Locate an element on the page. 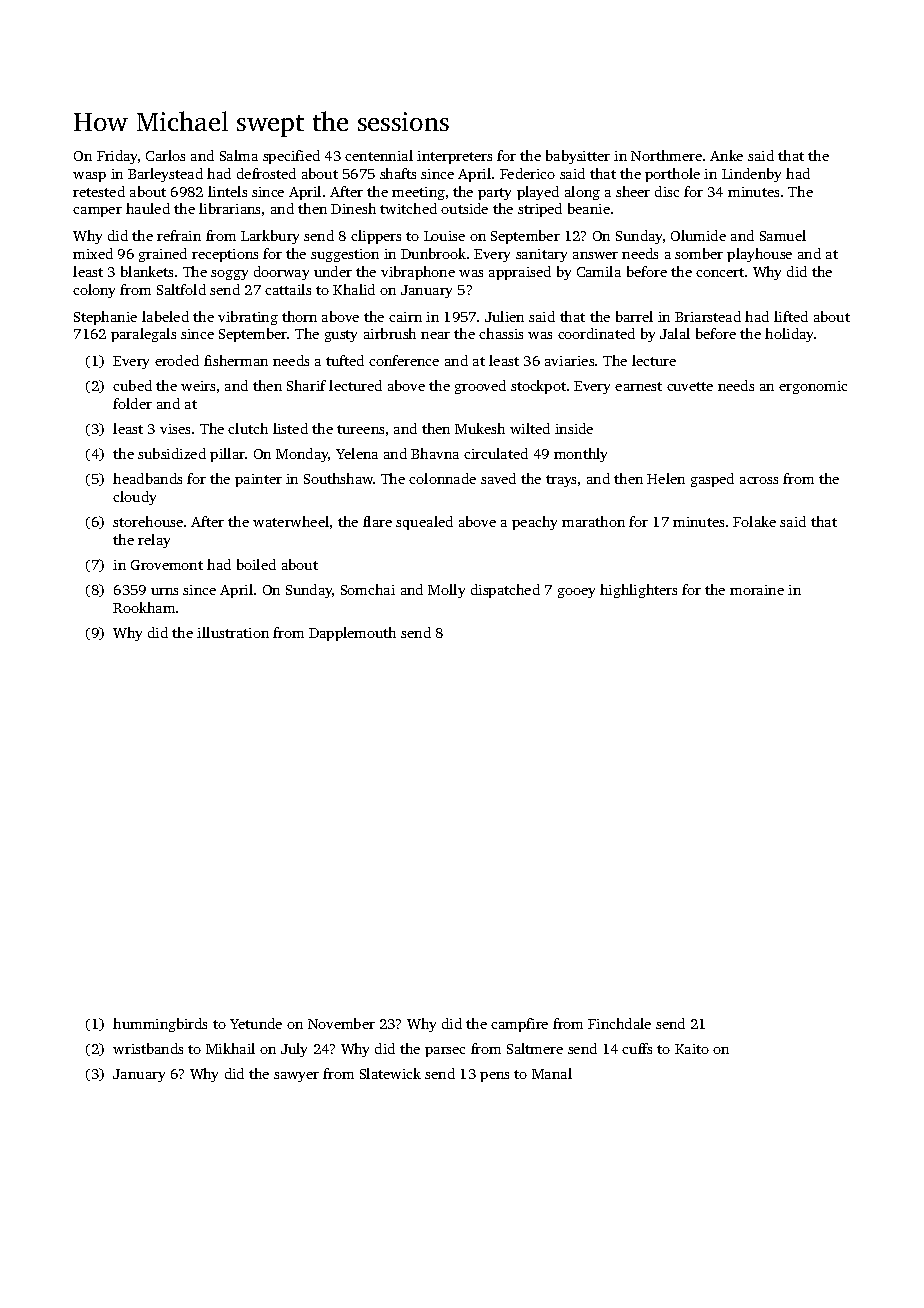 Image resolution: width=924 pixels, height=1308 pixels. wasp is located at coordinates (89, 177).
